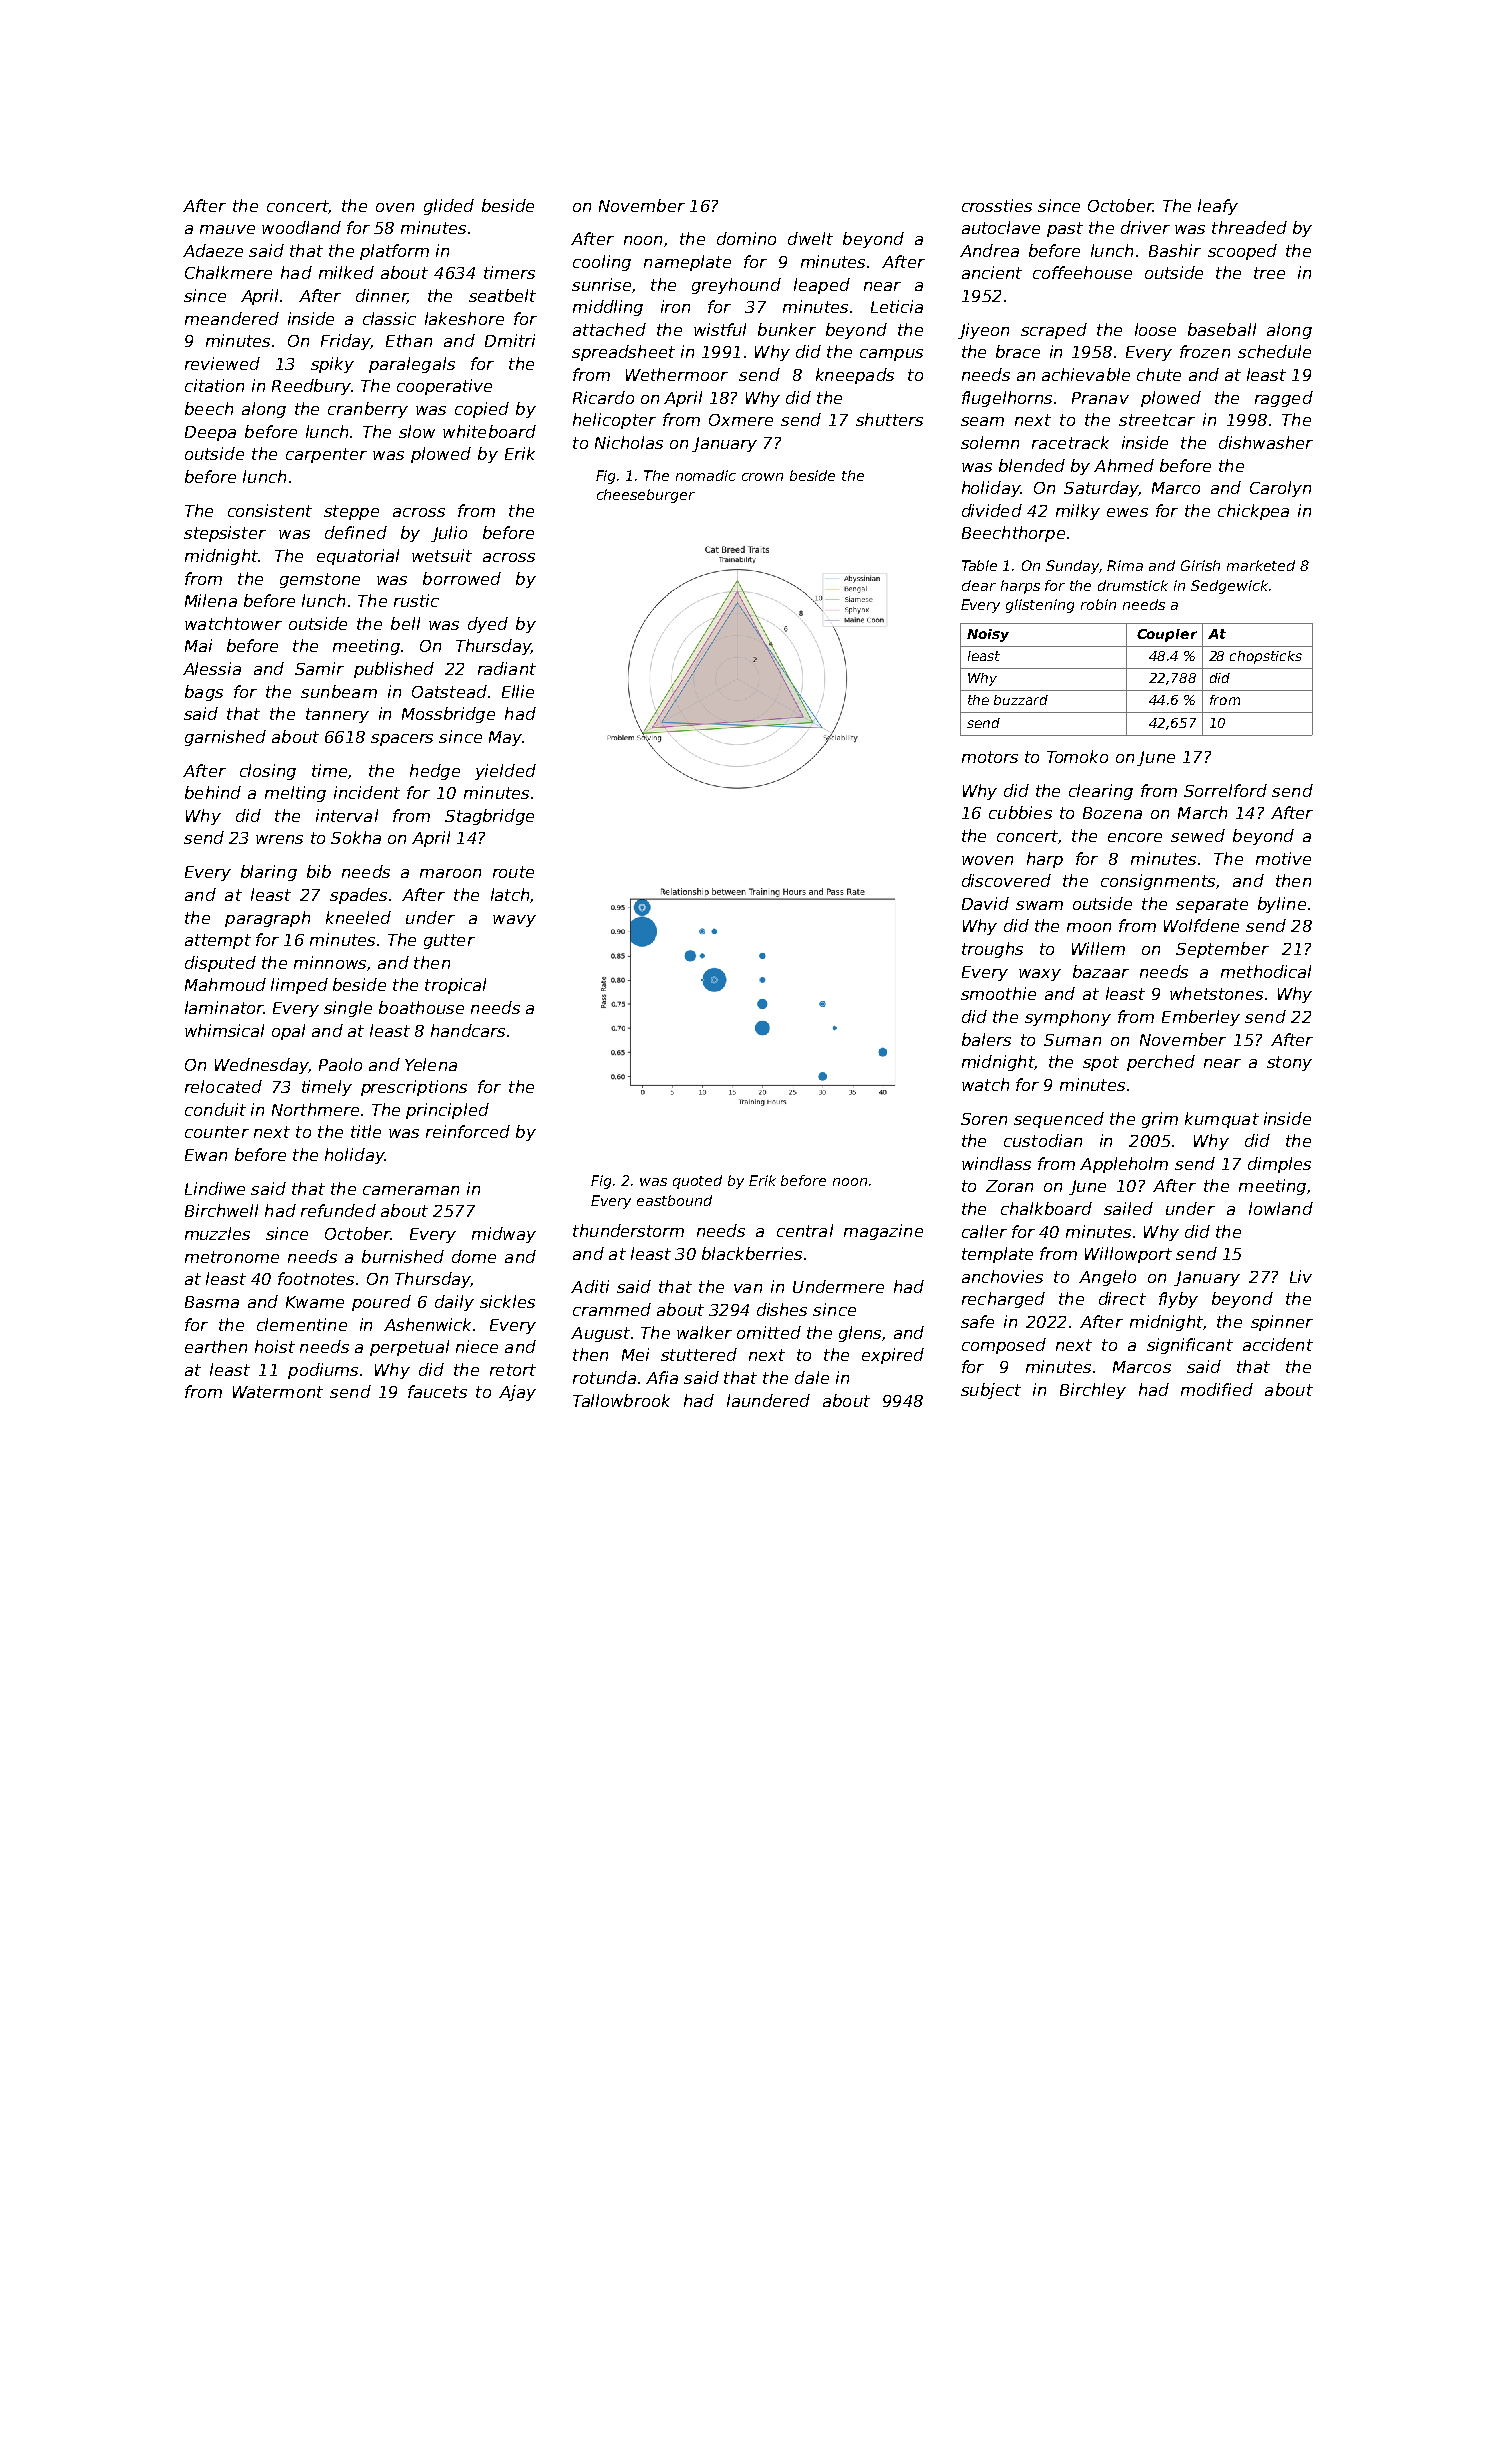 This page has width=1496, height=2464. What do you see at coordinates (1283, 858) in the page?
I see `motive` at bounding box center [1283, 858].
